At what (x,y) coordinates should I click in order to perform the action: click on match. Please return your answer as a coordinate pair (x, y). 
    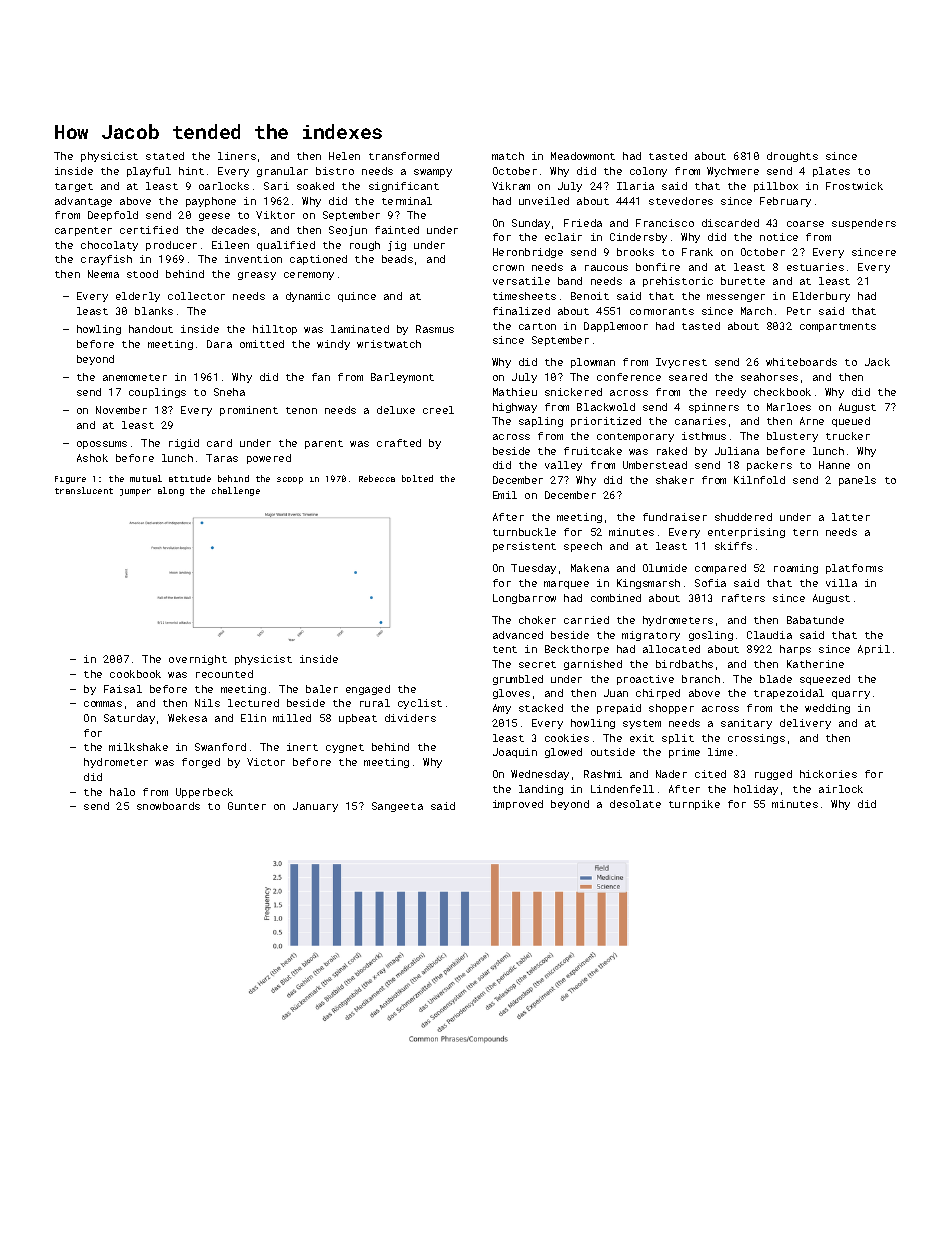
    Looking at the image, I should click on (508, 156).
